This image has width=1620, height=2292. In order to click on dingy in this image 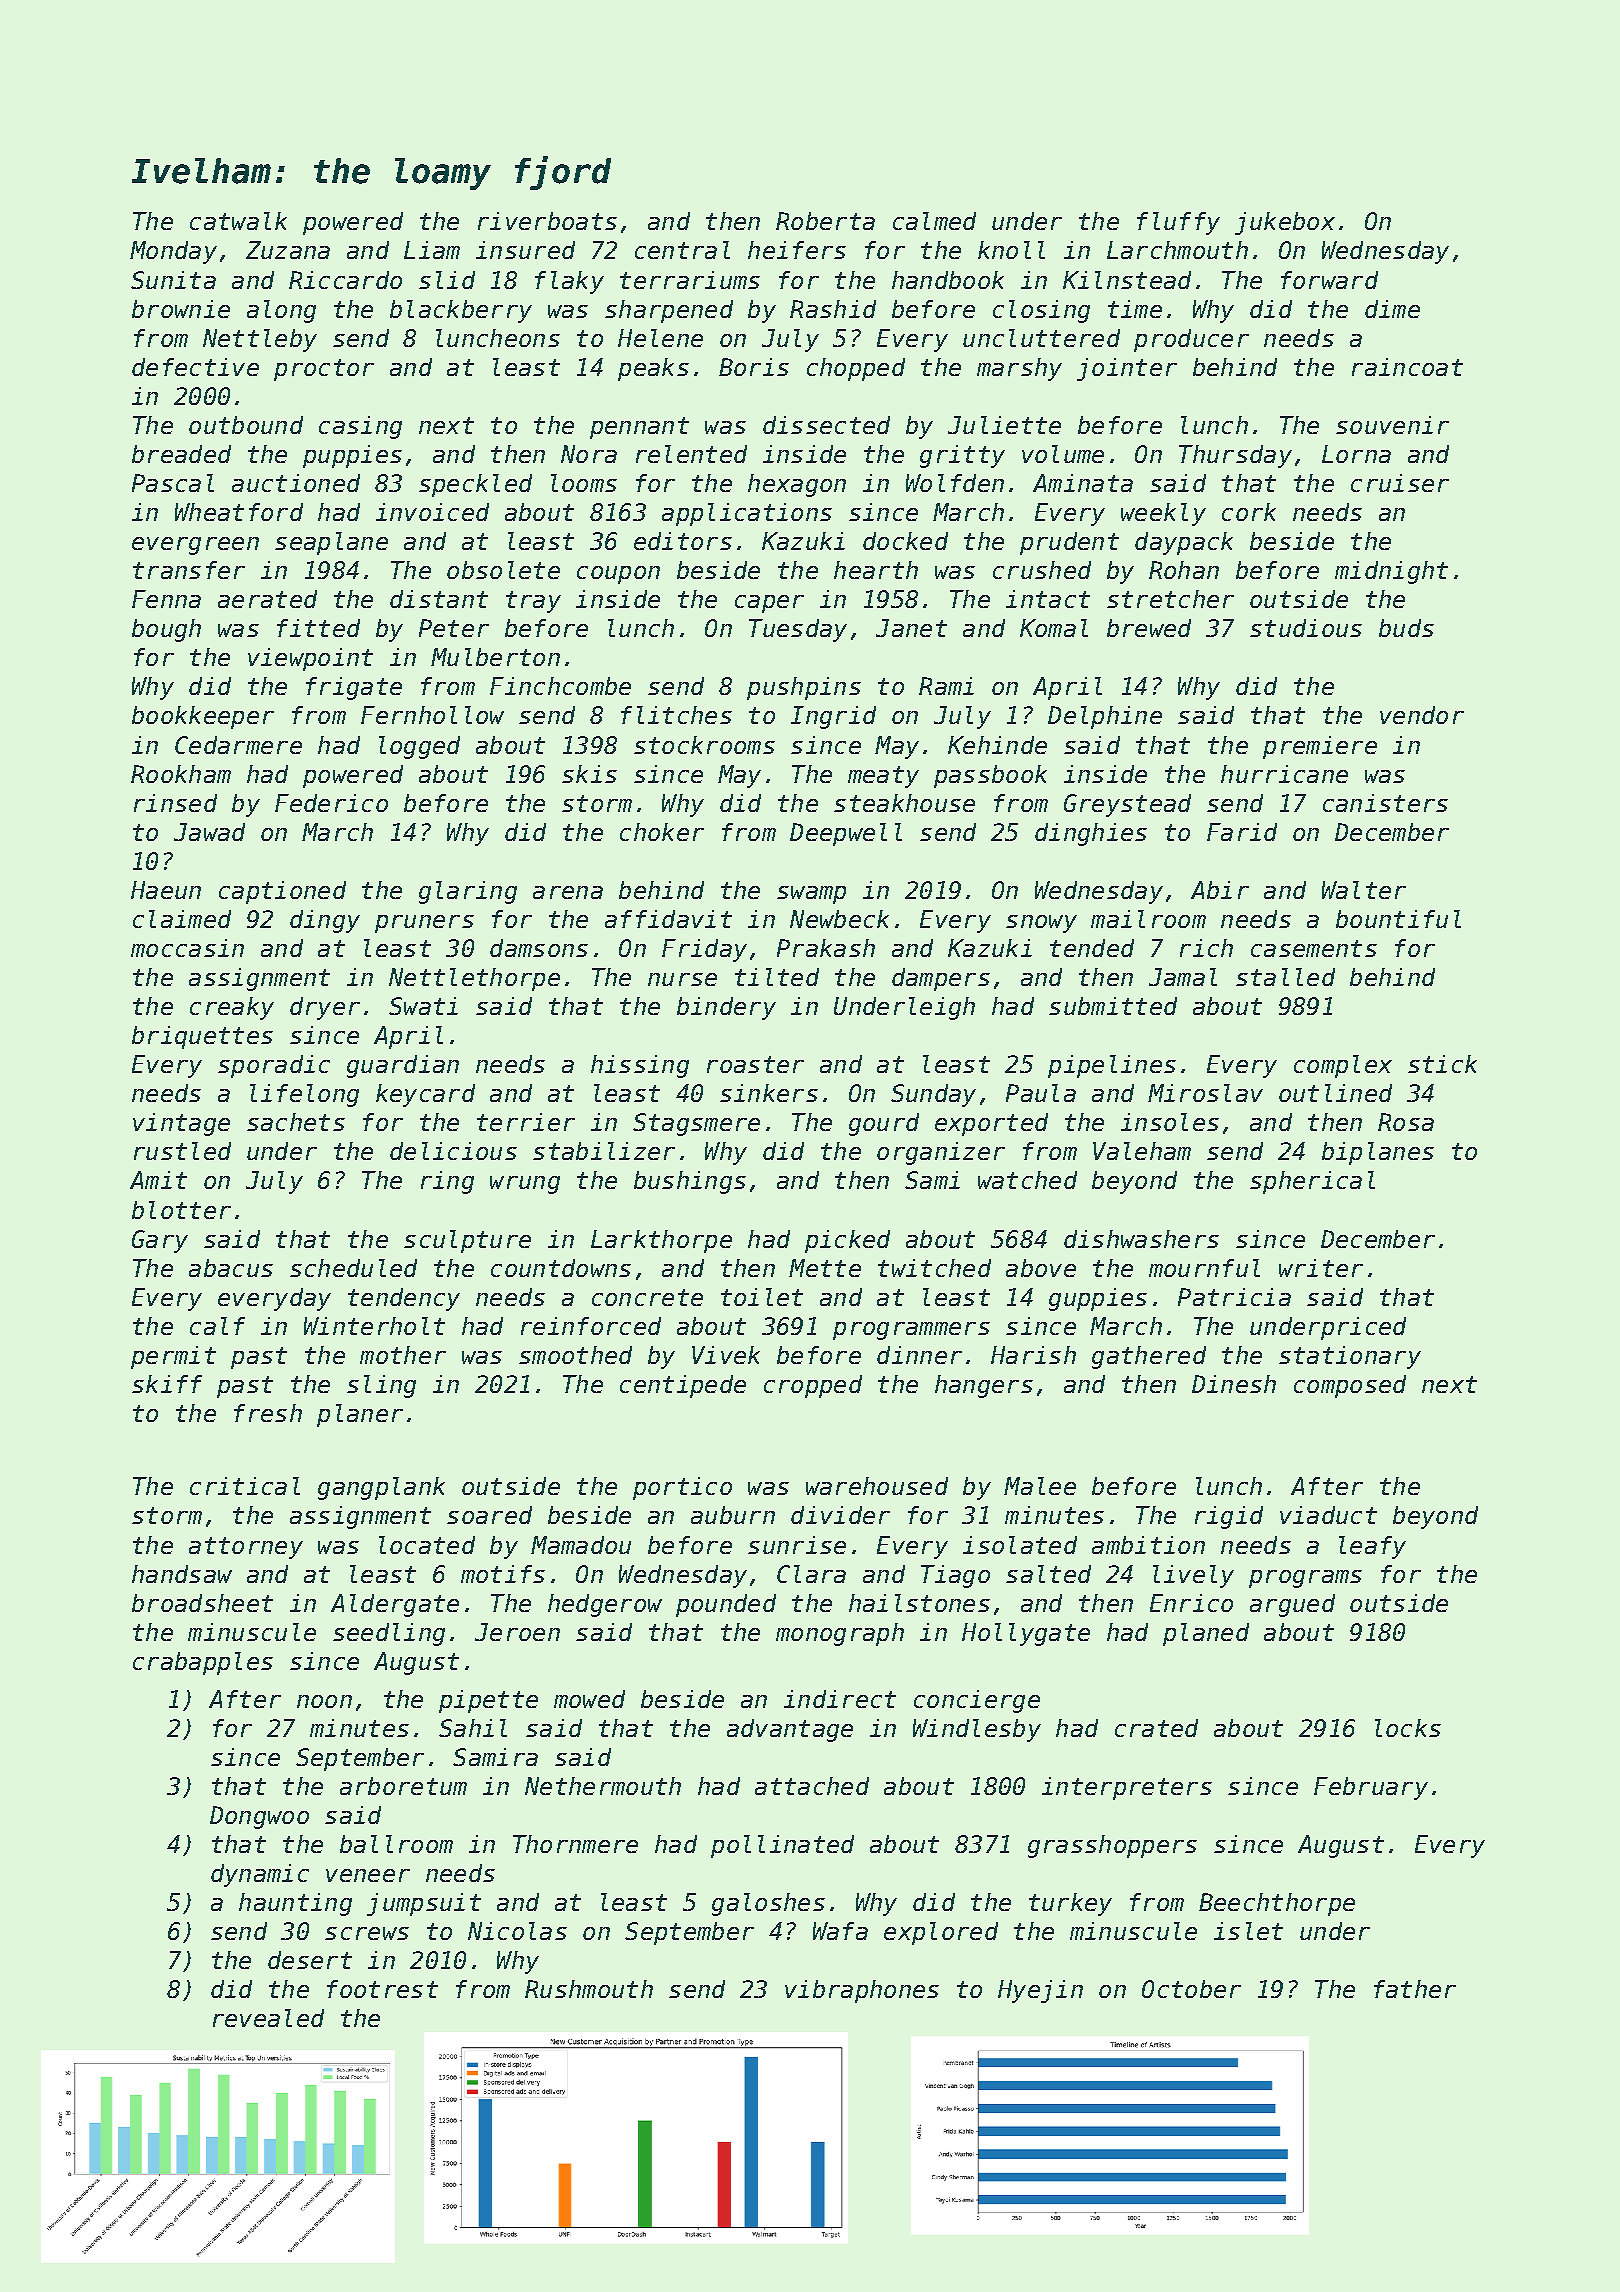, I will do `click(325, 921)`.
